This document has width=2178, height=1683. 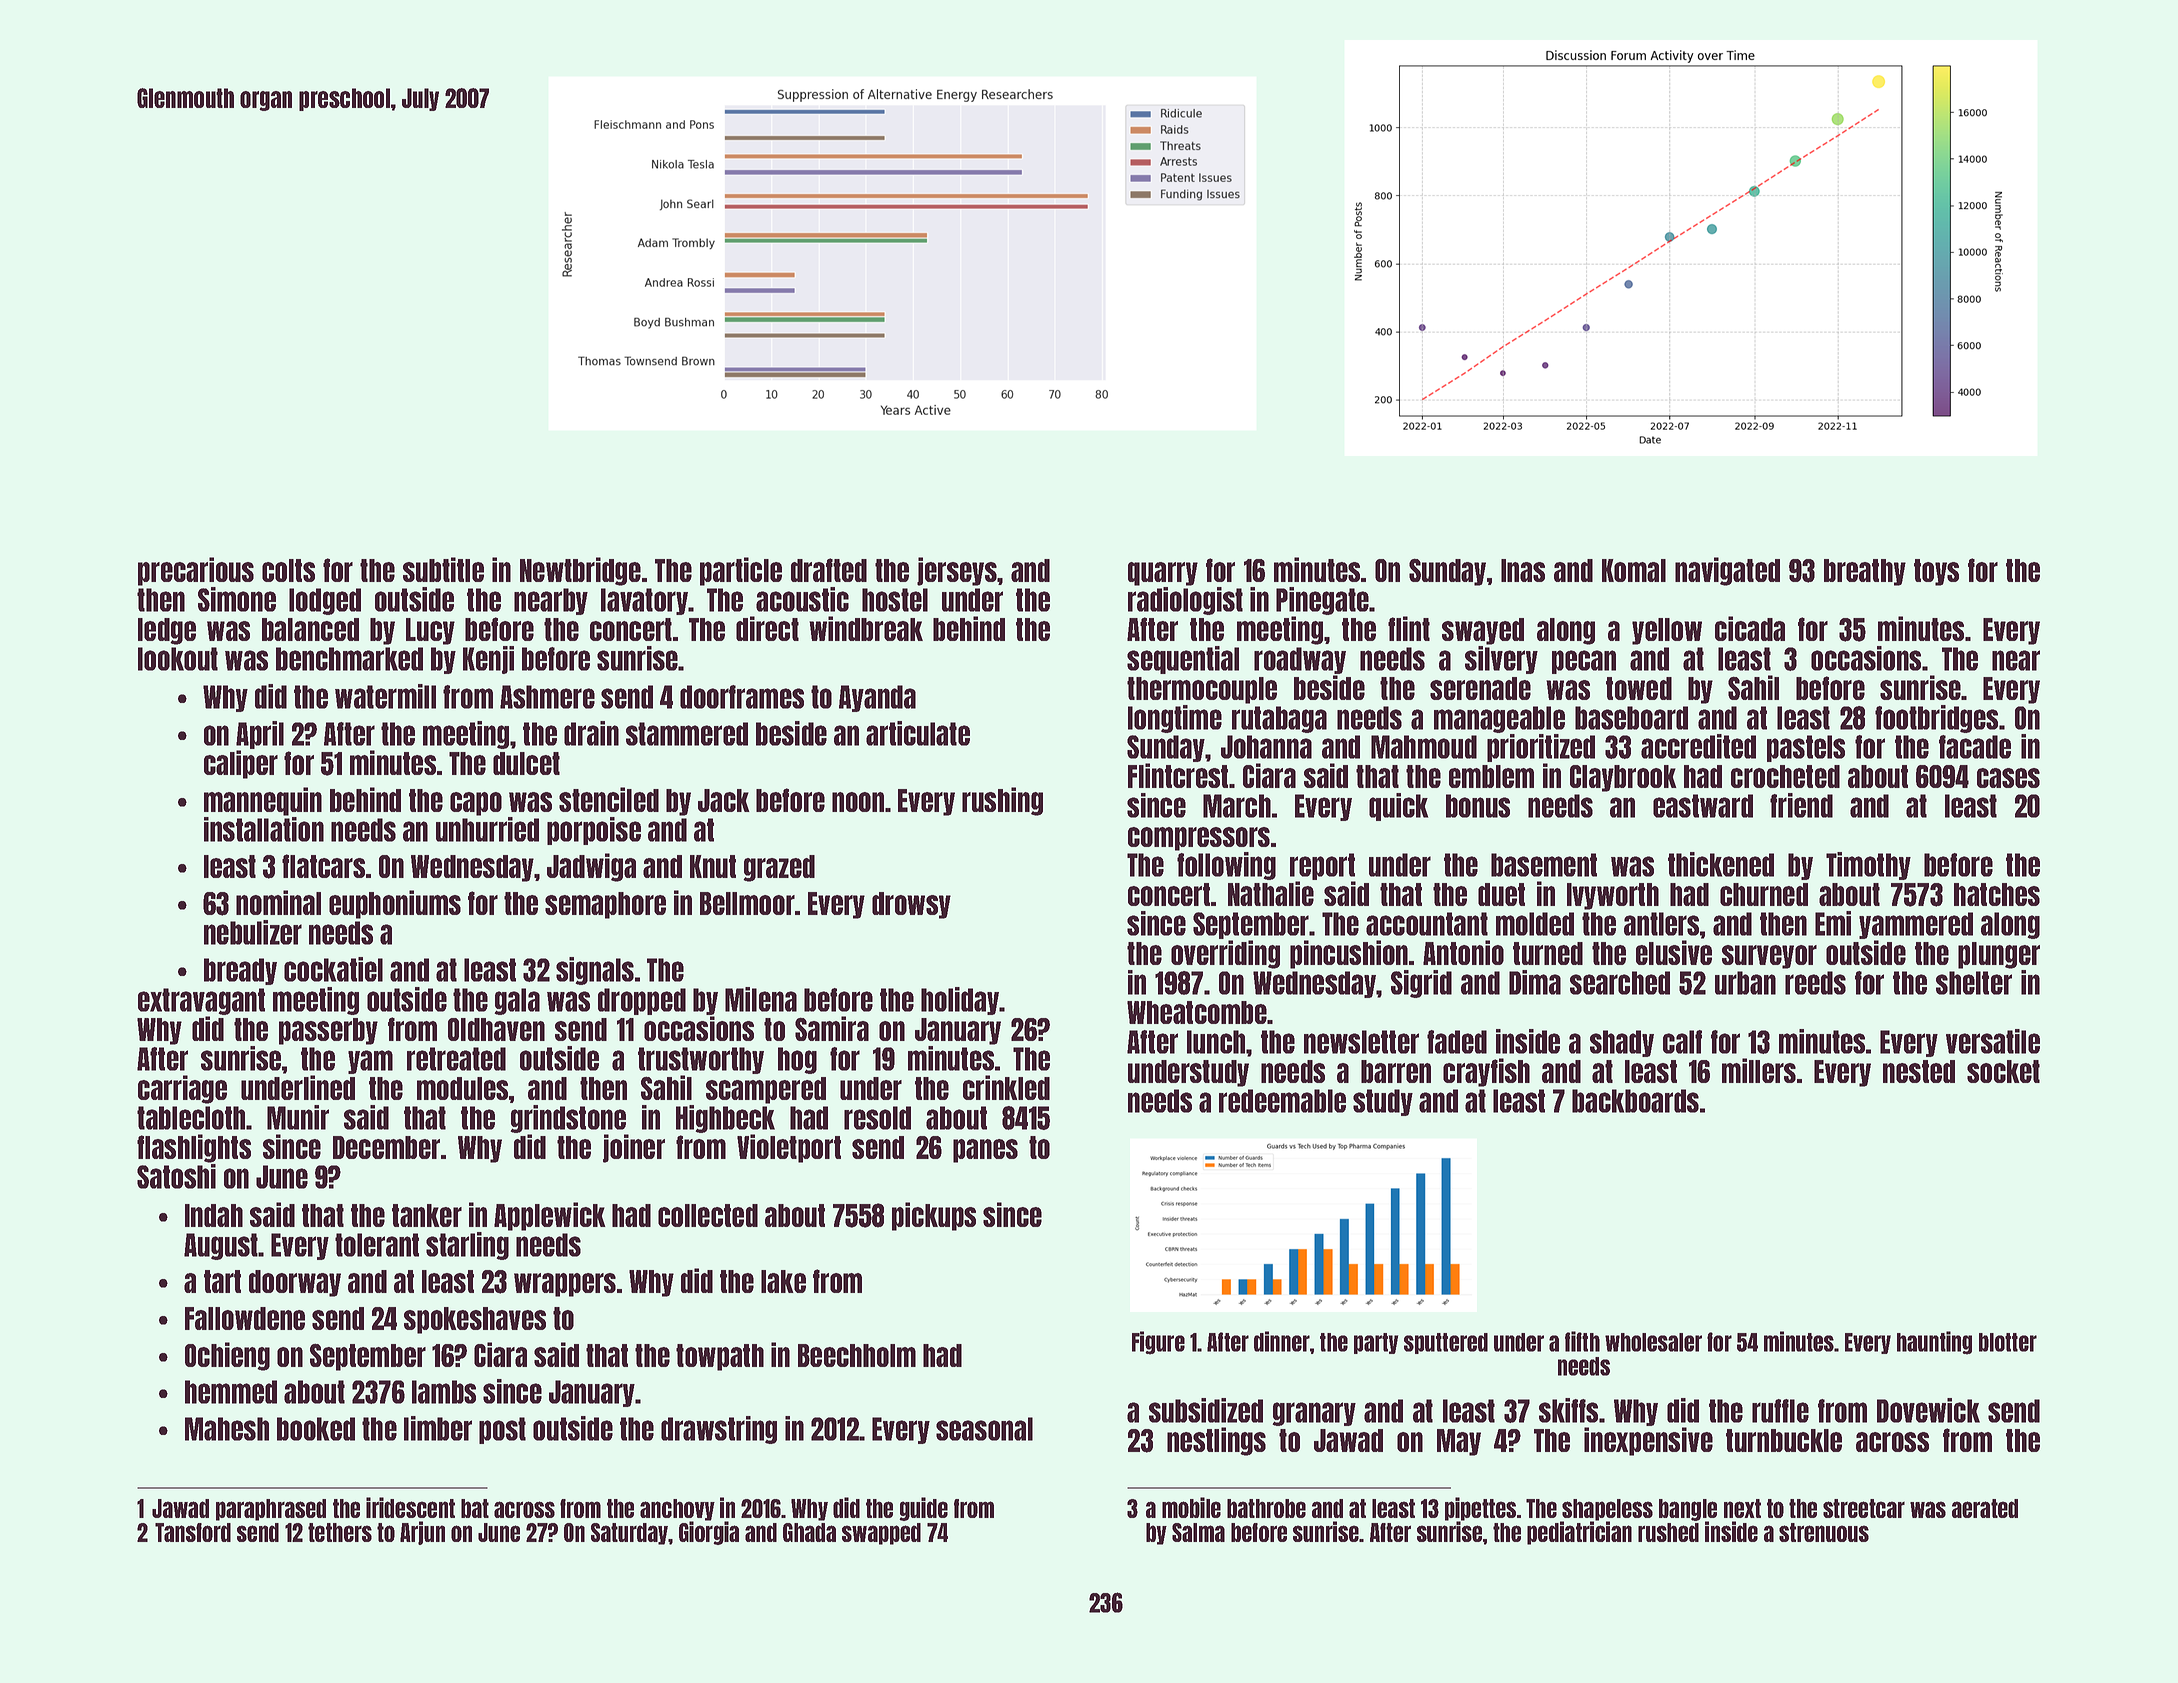 I want to click on nested, so click(x=1919, y=1071).
